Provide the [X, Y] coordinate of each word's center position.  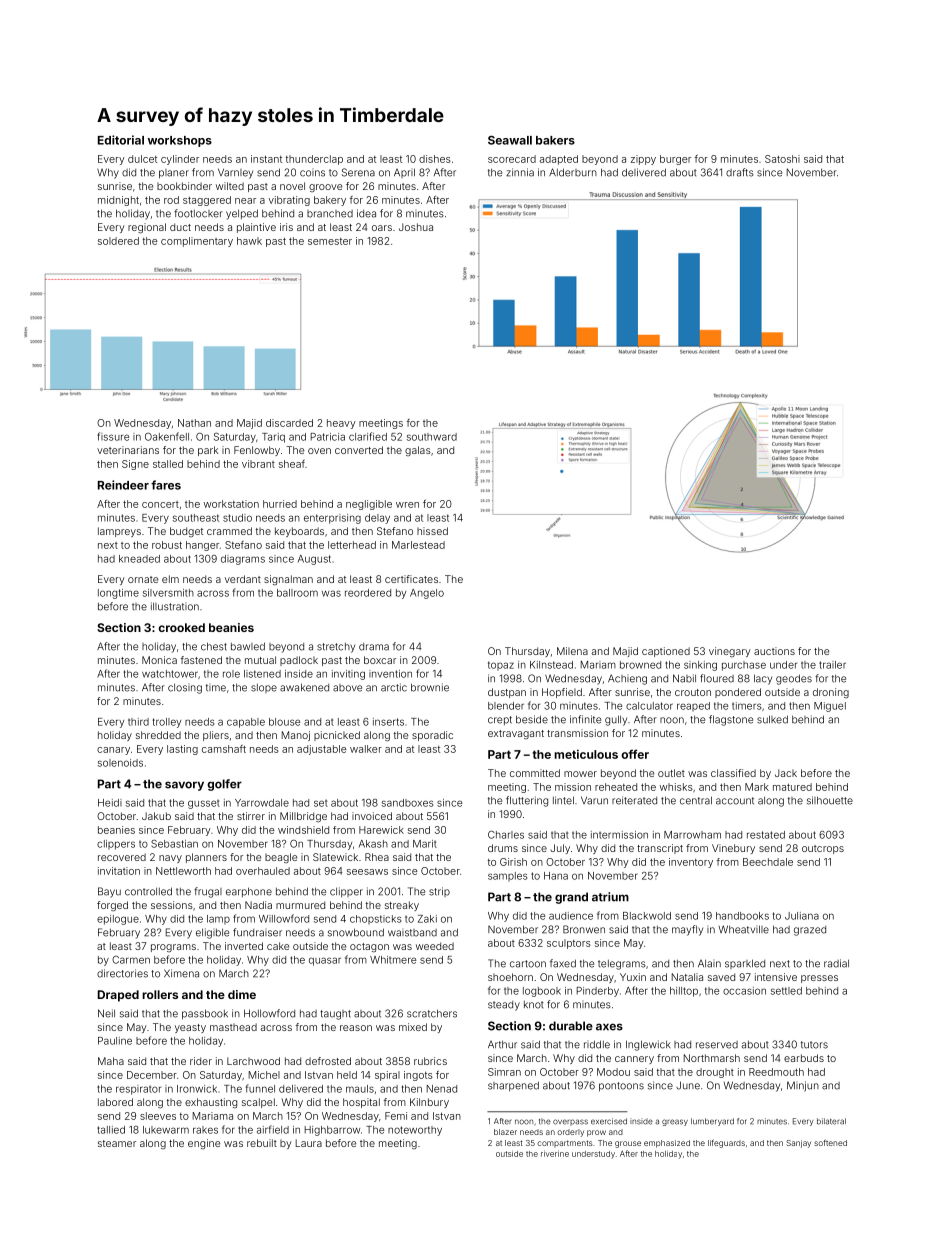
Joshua [416, 227]
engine [204, 1144]
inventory [691, 863]
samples [507, 876]
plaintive [256, 228]
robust [167, 545]
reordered [368, 593]
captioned [666, 652]
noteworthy [415, 1131]
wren [407, 505]
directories [122, 973]
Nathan [194, 423]
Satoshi [782, 159]
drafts [740, 172]
